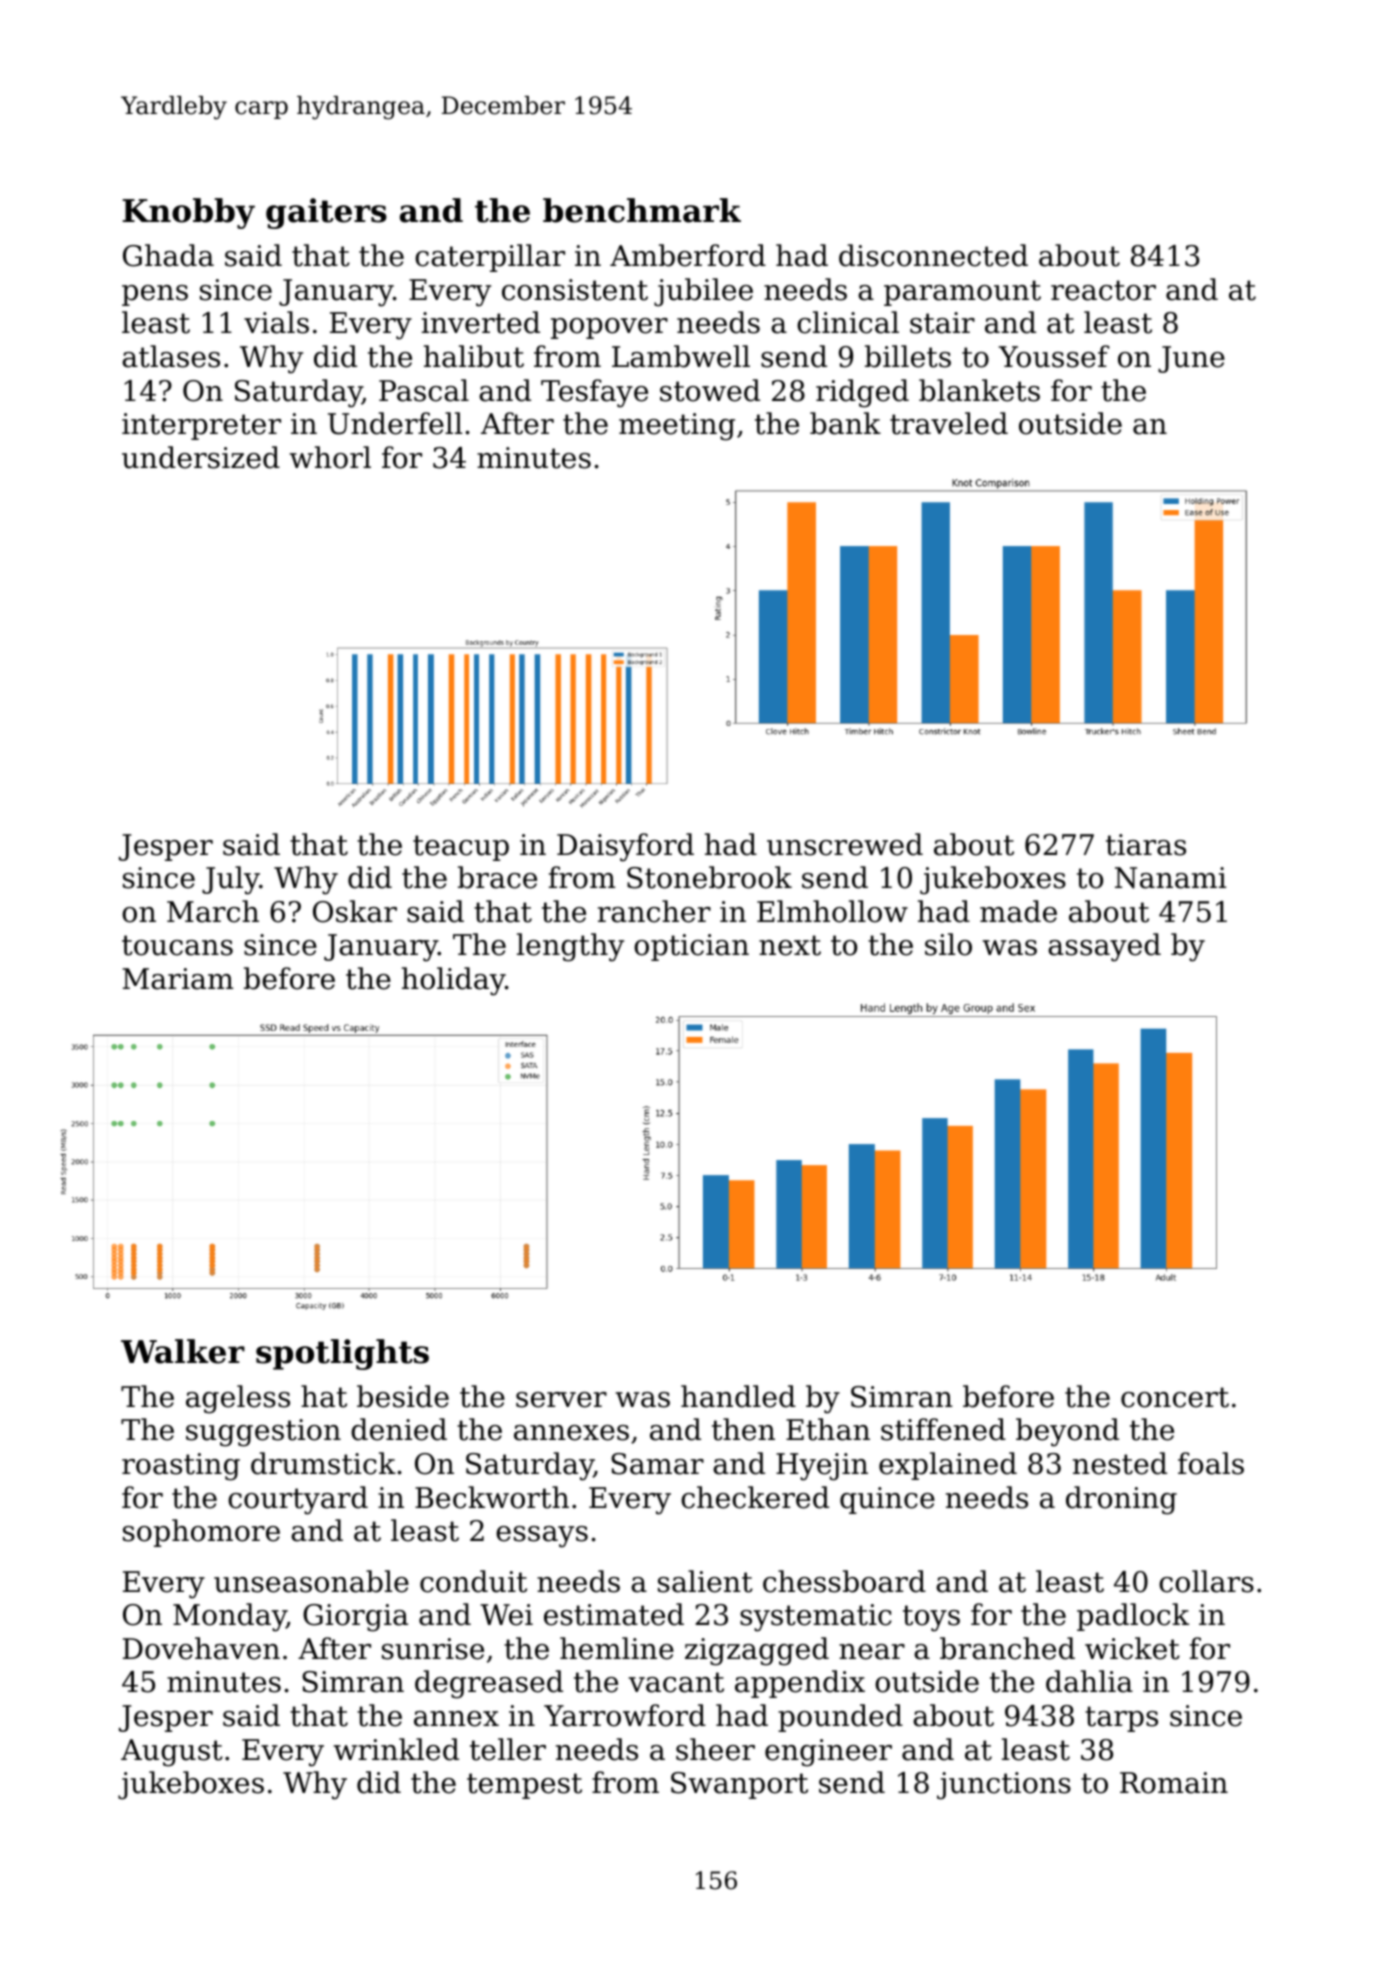 The width and height of the page is (1386, 1969). Describe the element at coordinates (183, 1351) in the page. I see `Walker` at that location.
